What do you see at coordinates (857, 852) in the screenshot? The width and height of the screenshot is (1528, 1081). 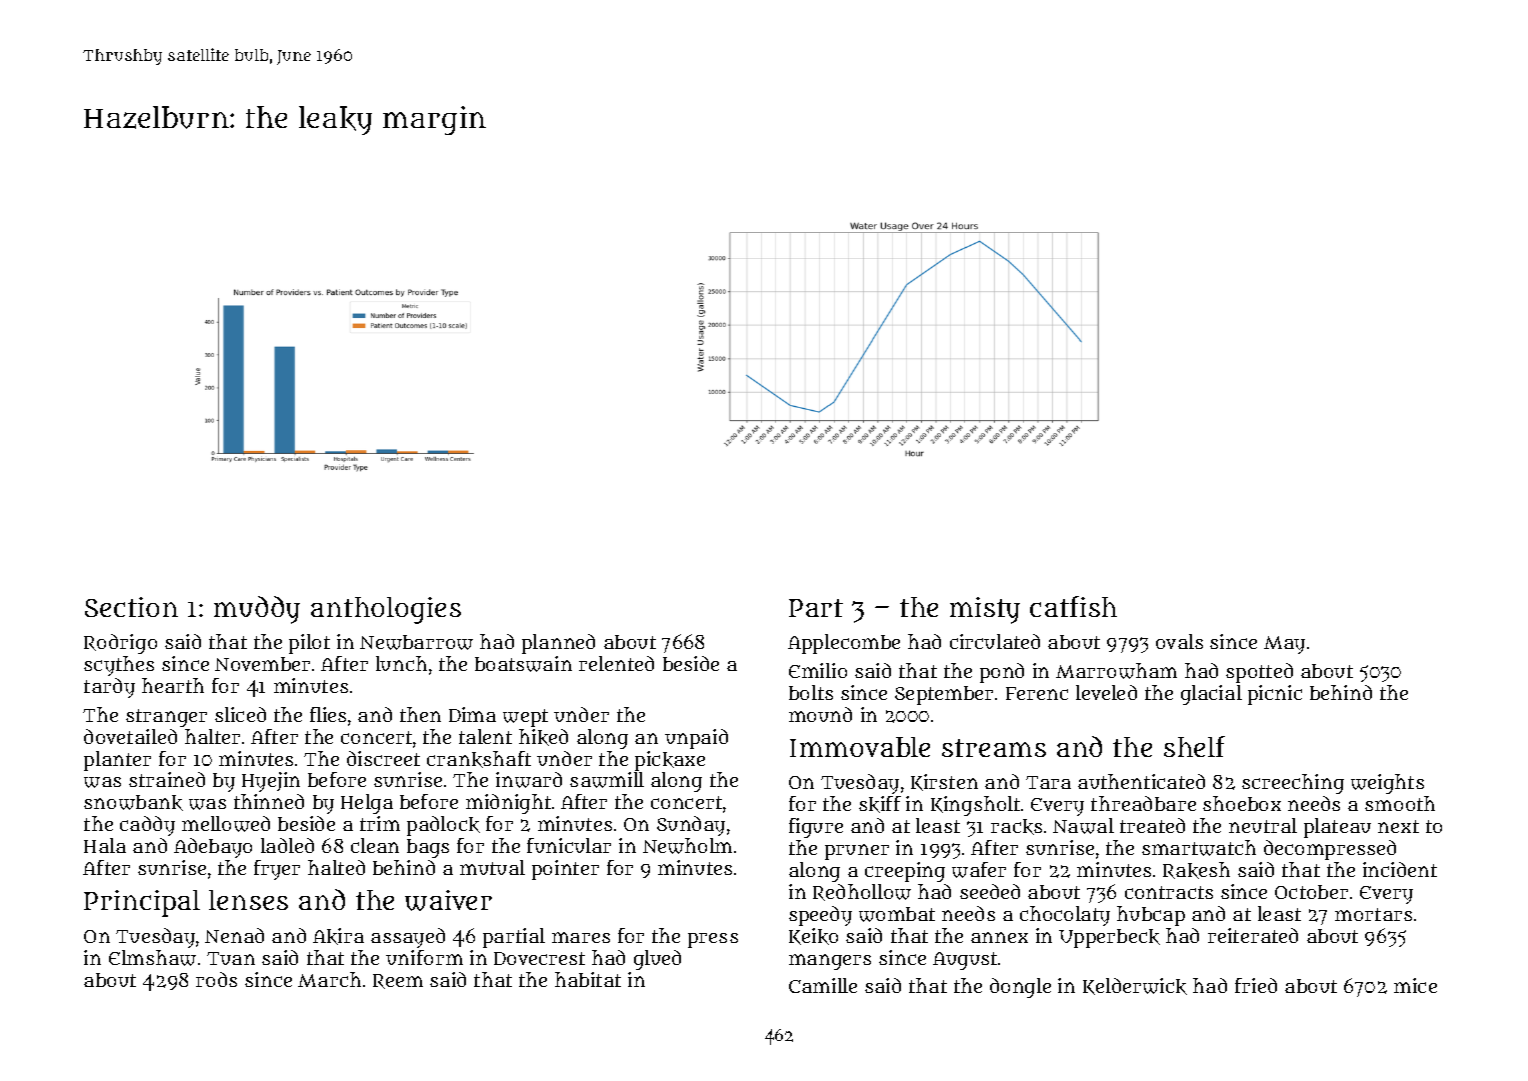 I see `pruner` at bounding box center [857, 852].
